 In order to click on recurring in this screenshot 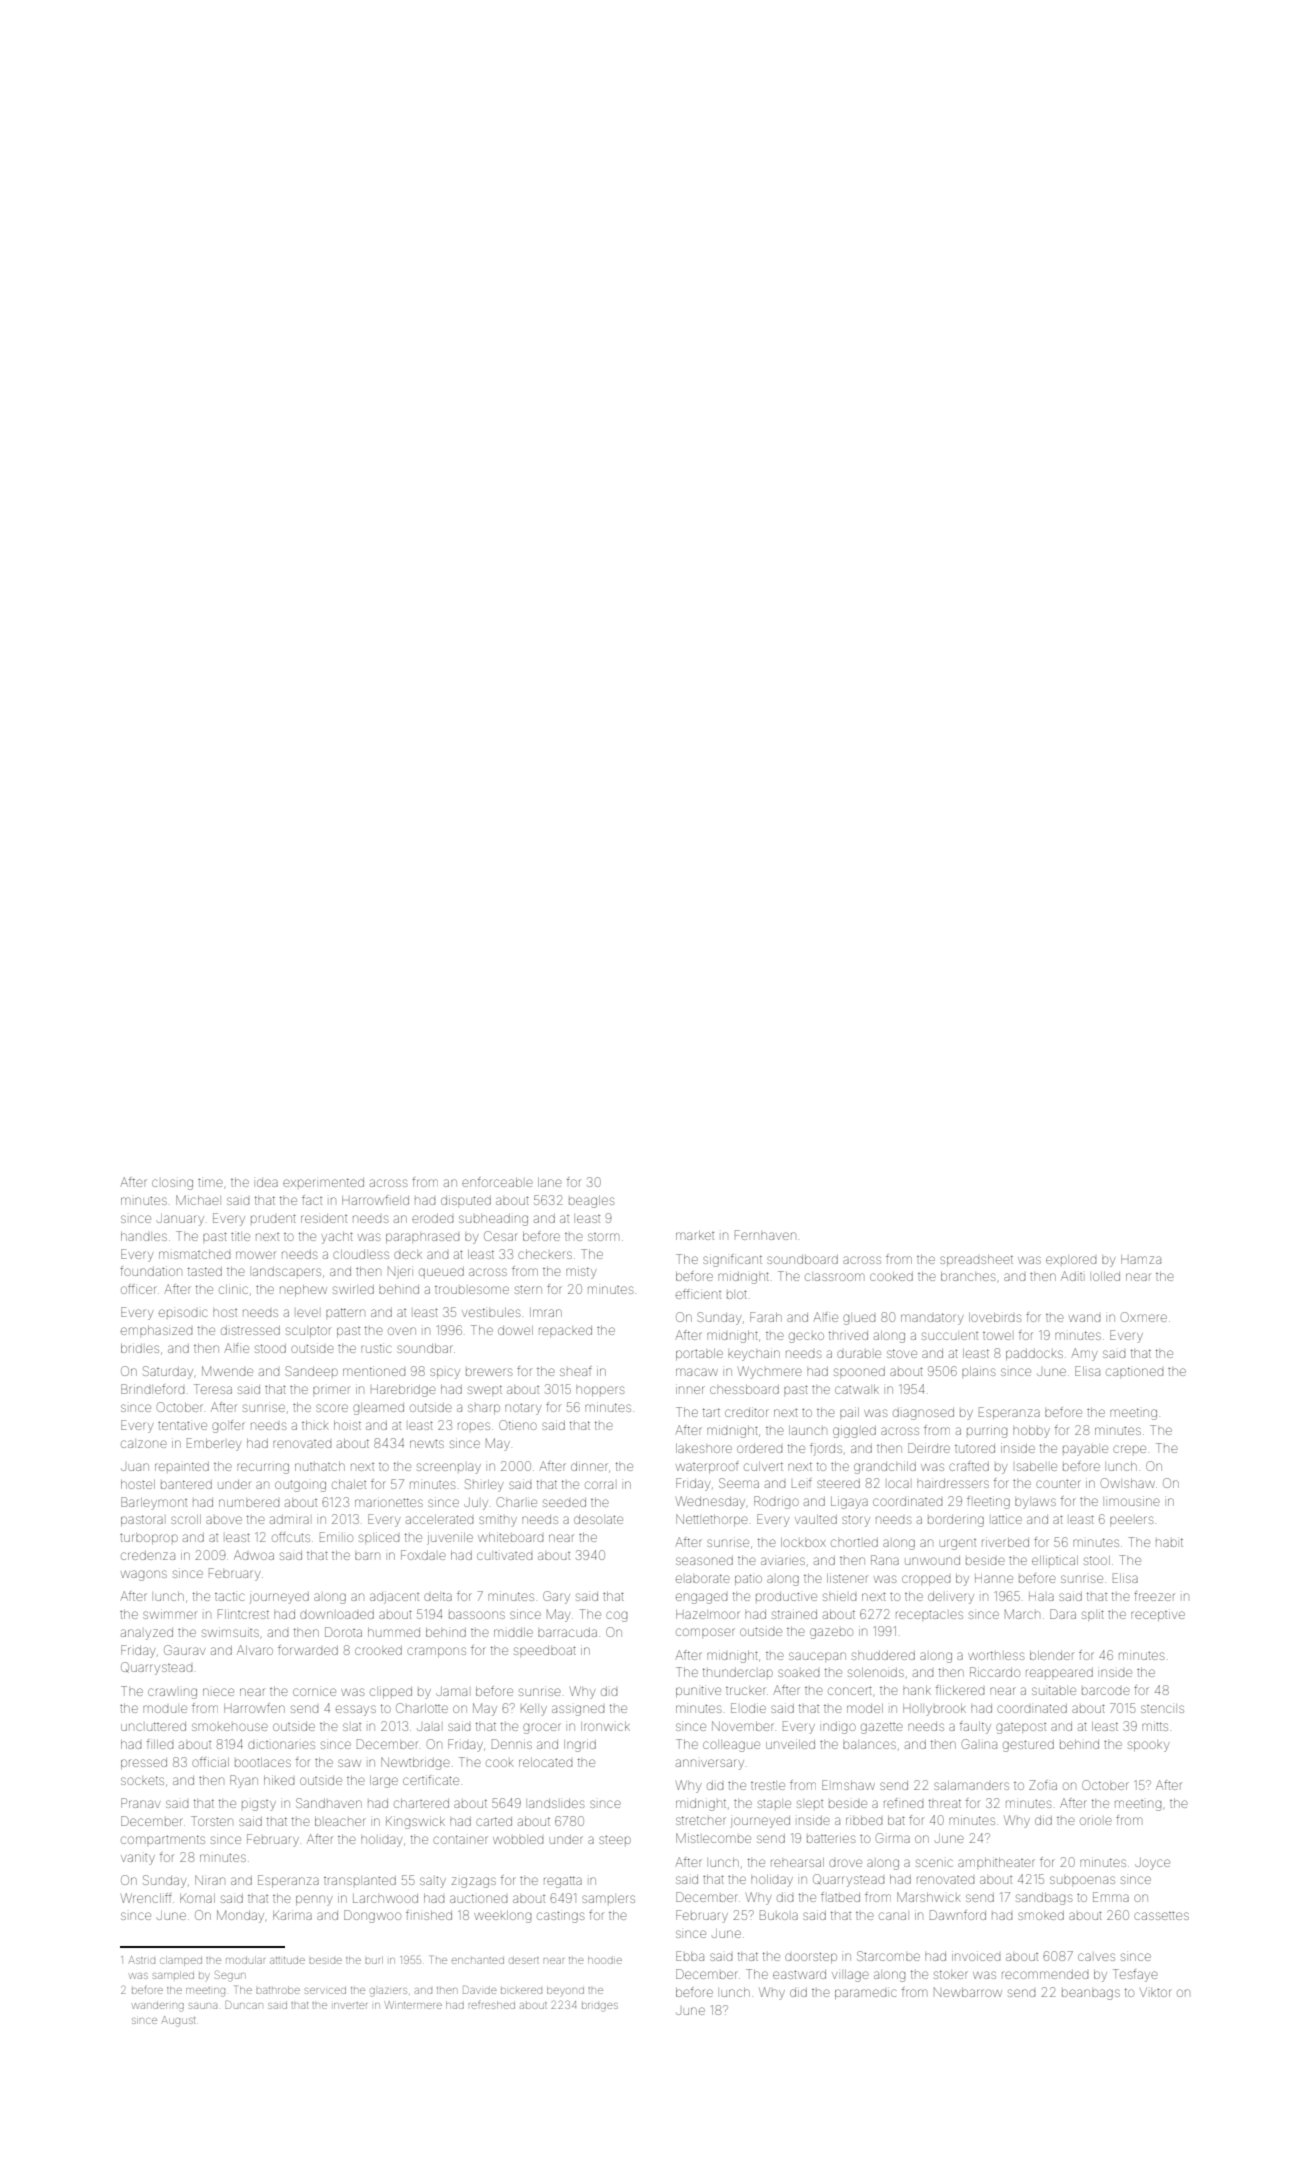, I will do `click(263, 1468)`.
